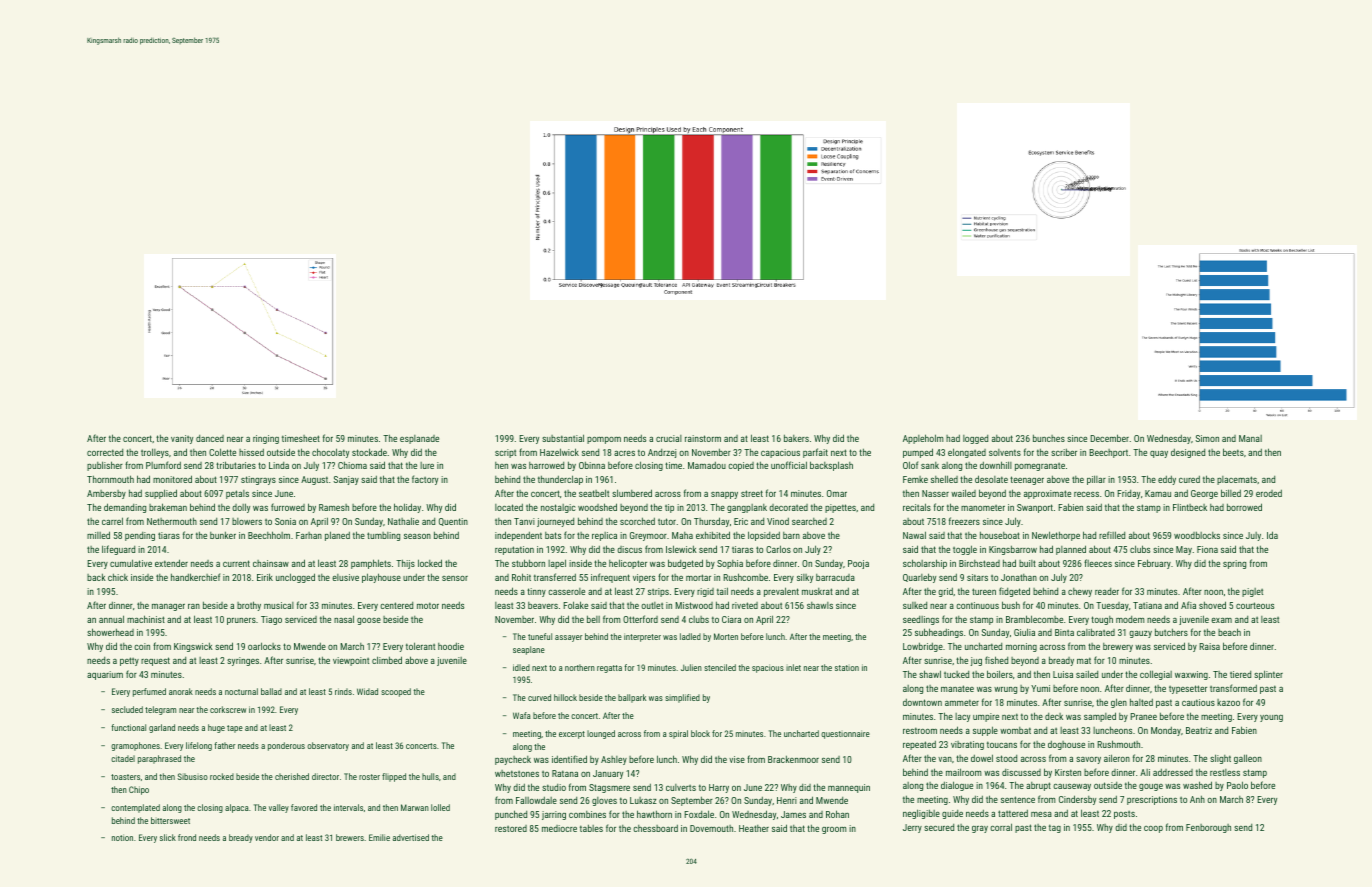 The width and height of the screenshot is (1372, 887). I want to click on Manal, so click(1250, 438).
